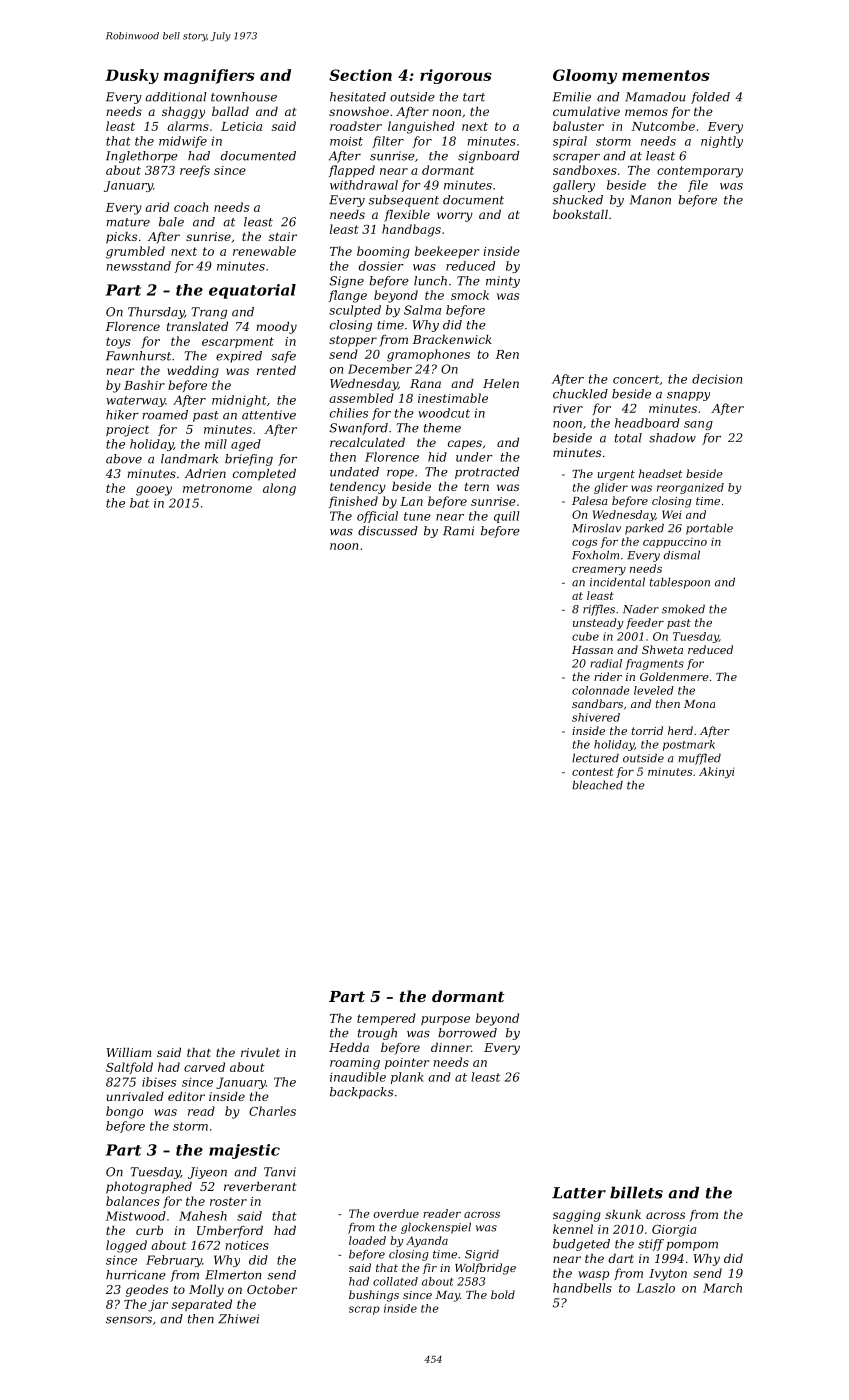  I want to click on rigorous, so click(456, 76).
